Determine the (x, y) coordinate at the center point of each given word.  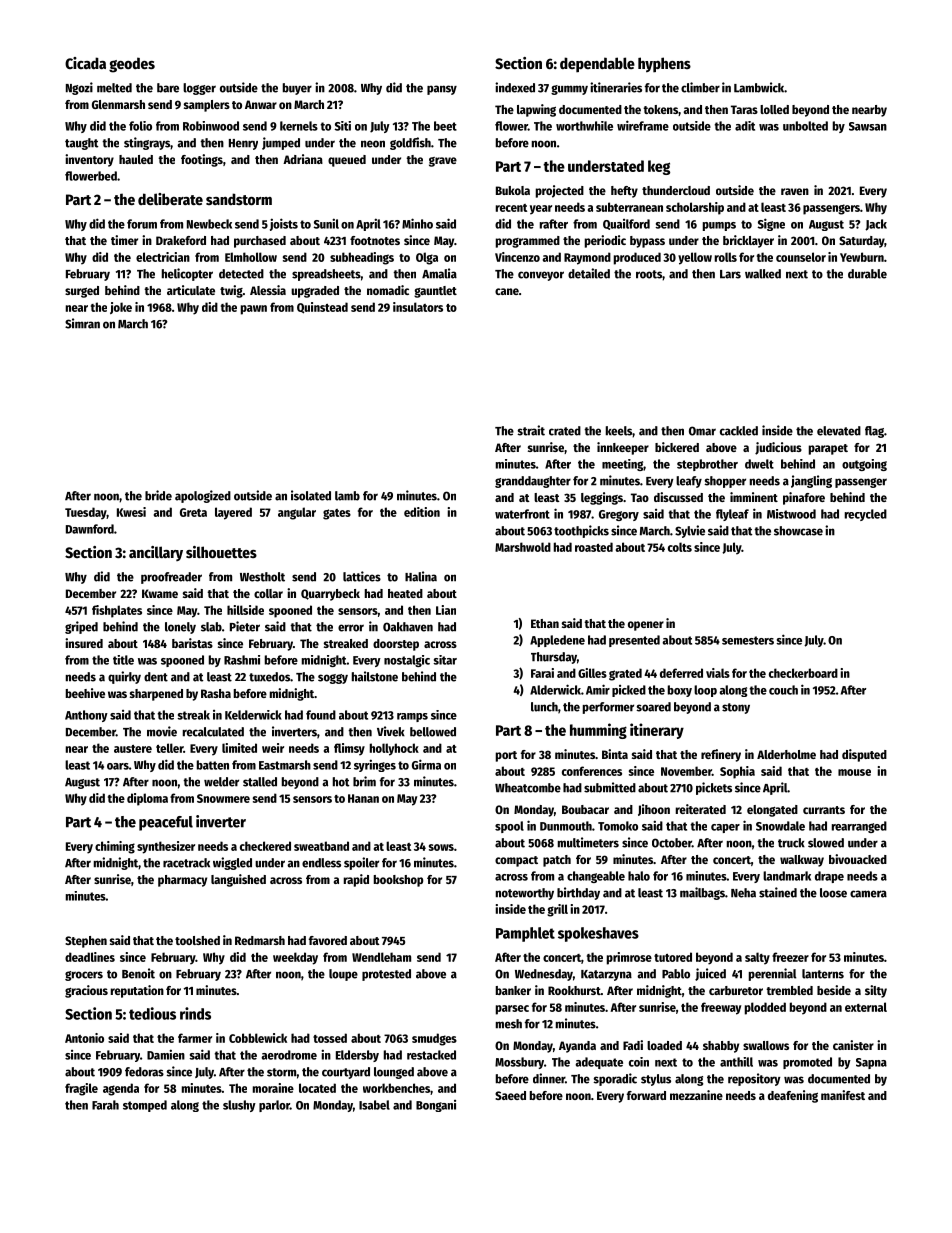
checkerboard (803, 673)
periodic (605, 241)
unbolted (805, 126)
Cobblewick (258, 1038)
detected (241, 274)
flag (874, 432)
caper (725, 828)
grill (557, 910)
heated (405, 593)
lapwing (536, 110)
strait (531, 430)
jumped (281, 143)
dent (156, 677)
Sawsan (868, 126)
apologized (203, 496)
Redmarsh (260, 940)
